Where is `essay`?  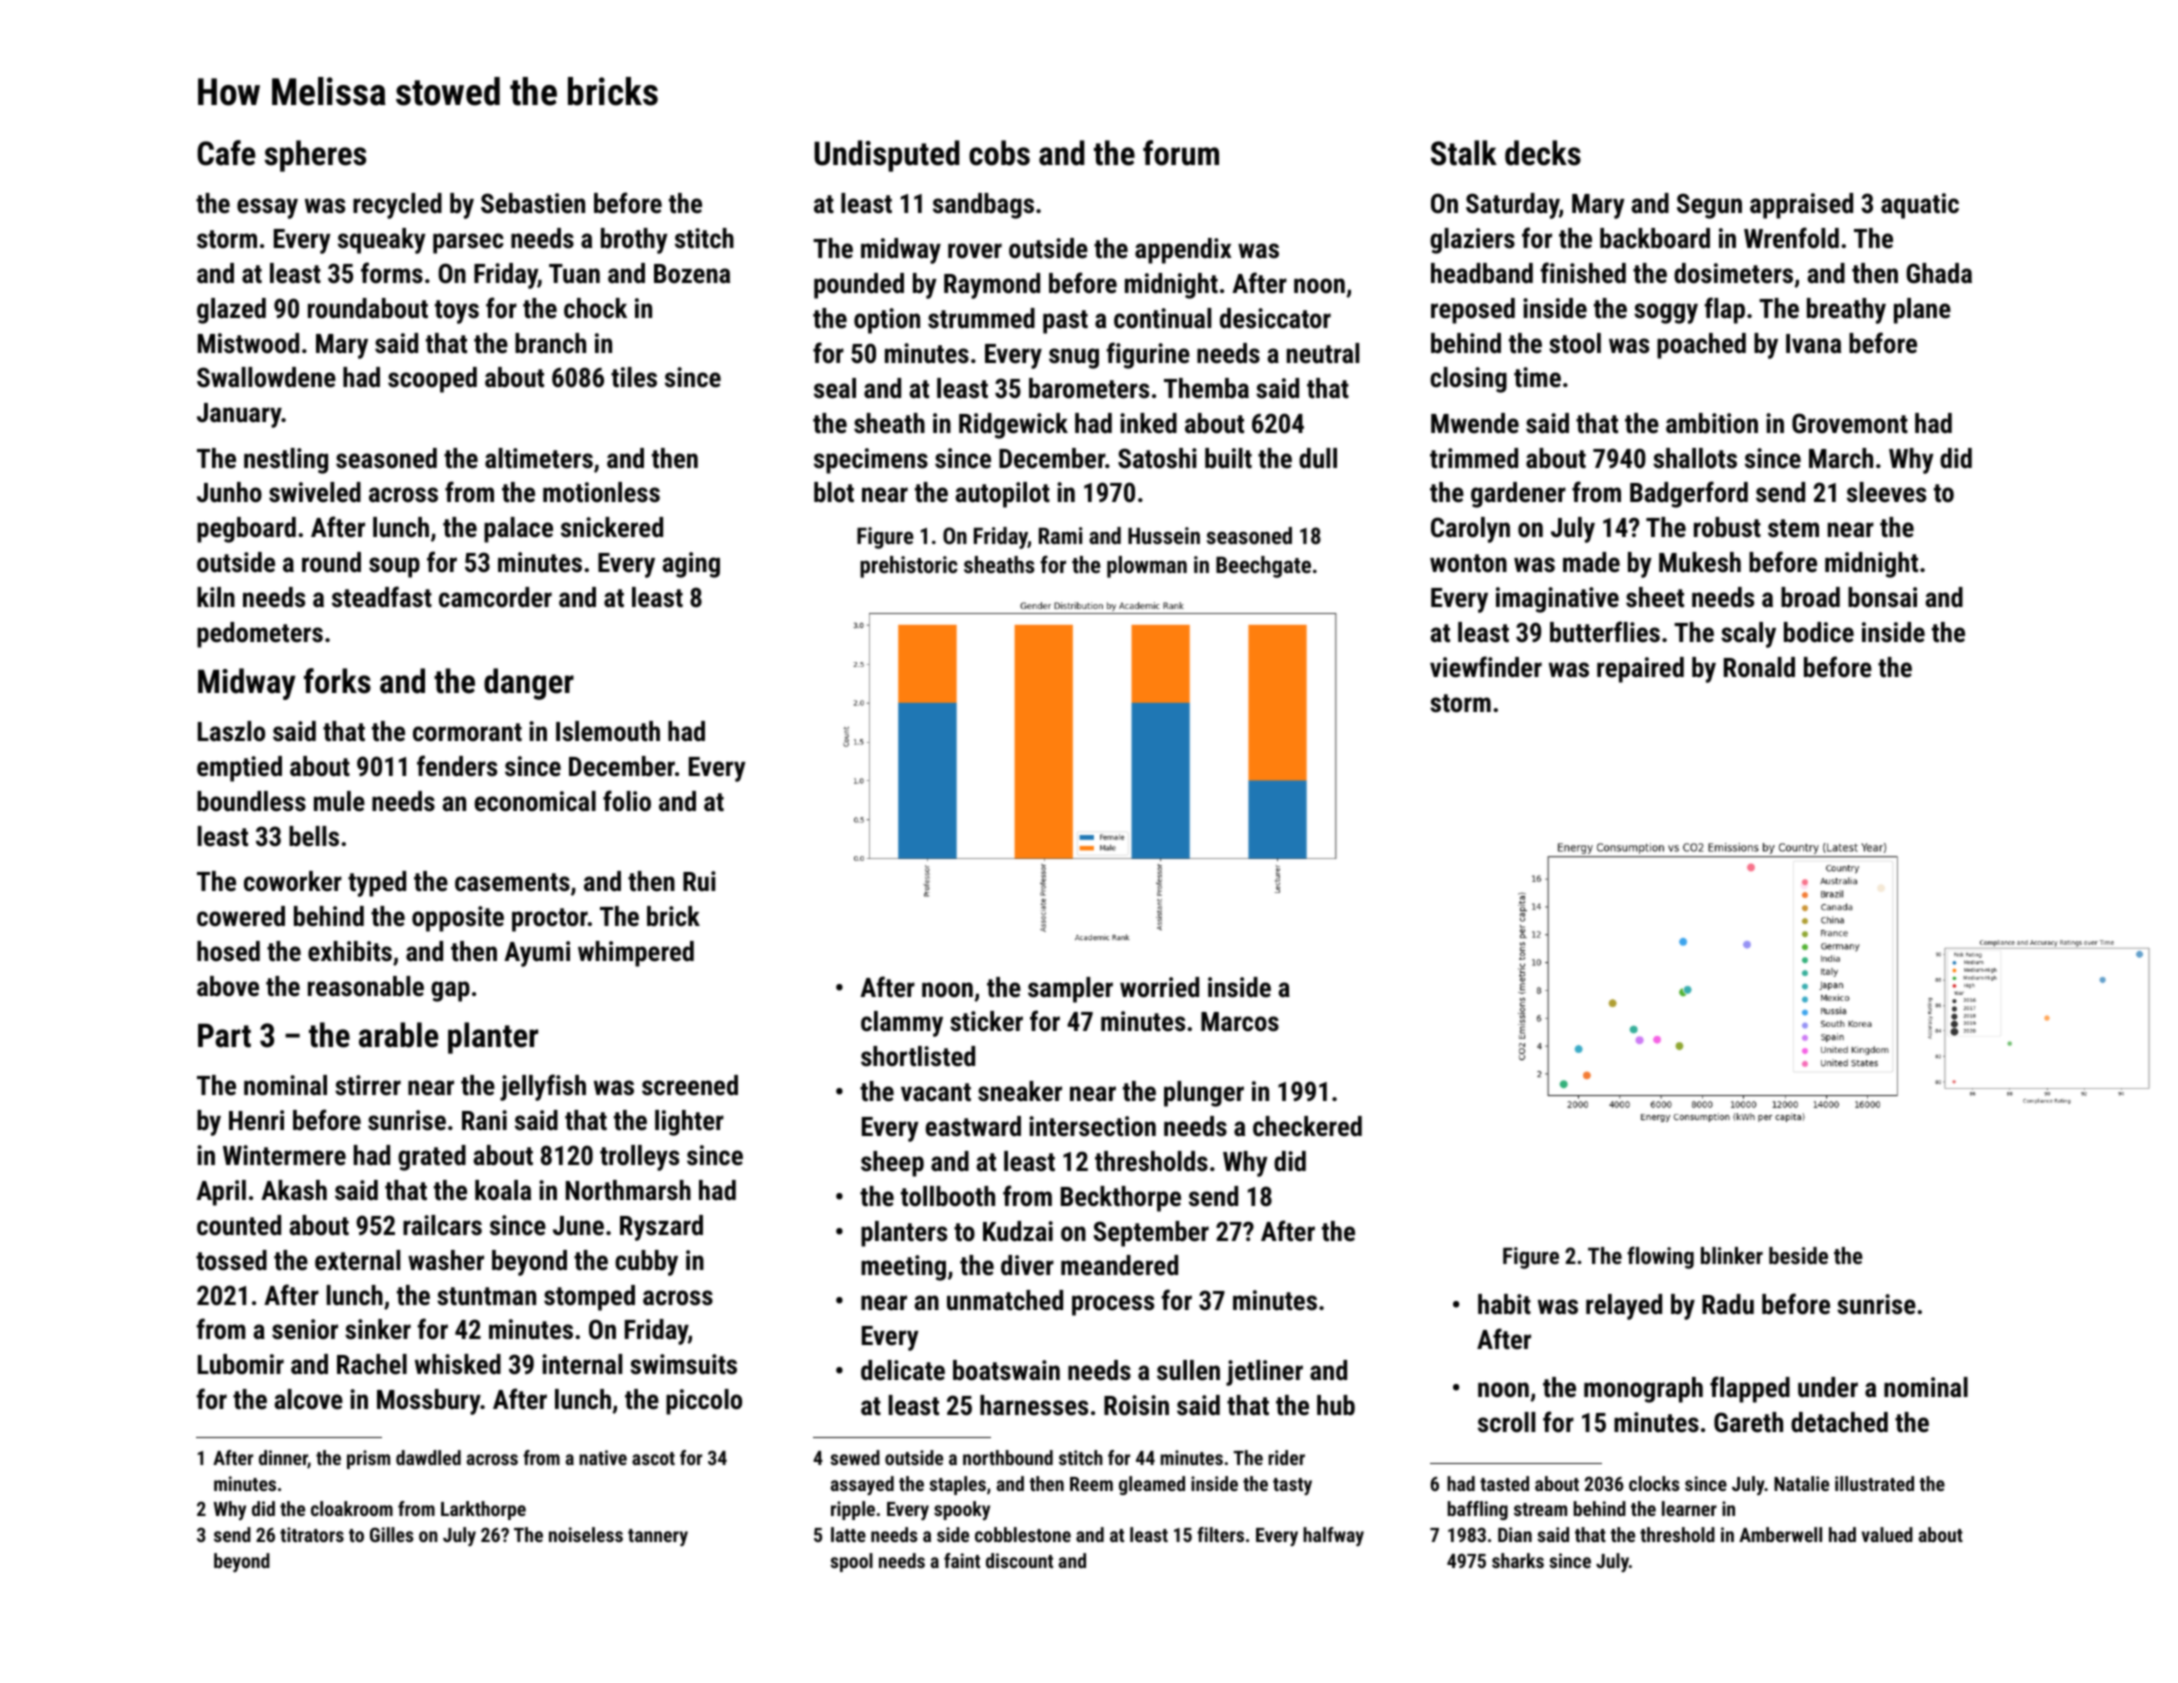 essay is located at coordinates (267, 208).
